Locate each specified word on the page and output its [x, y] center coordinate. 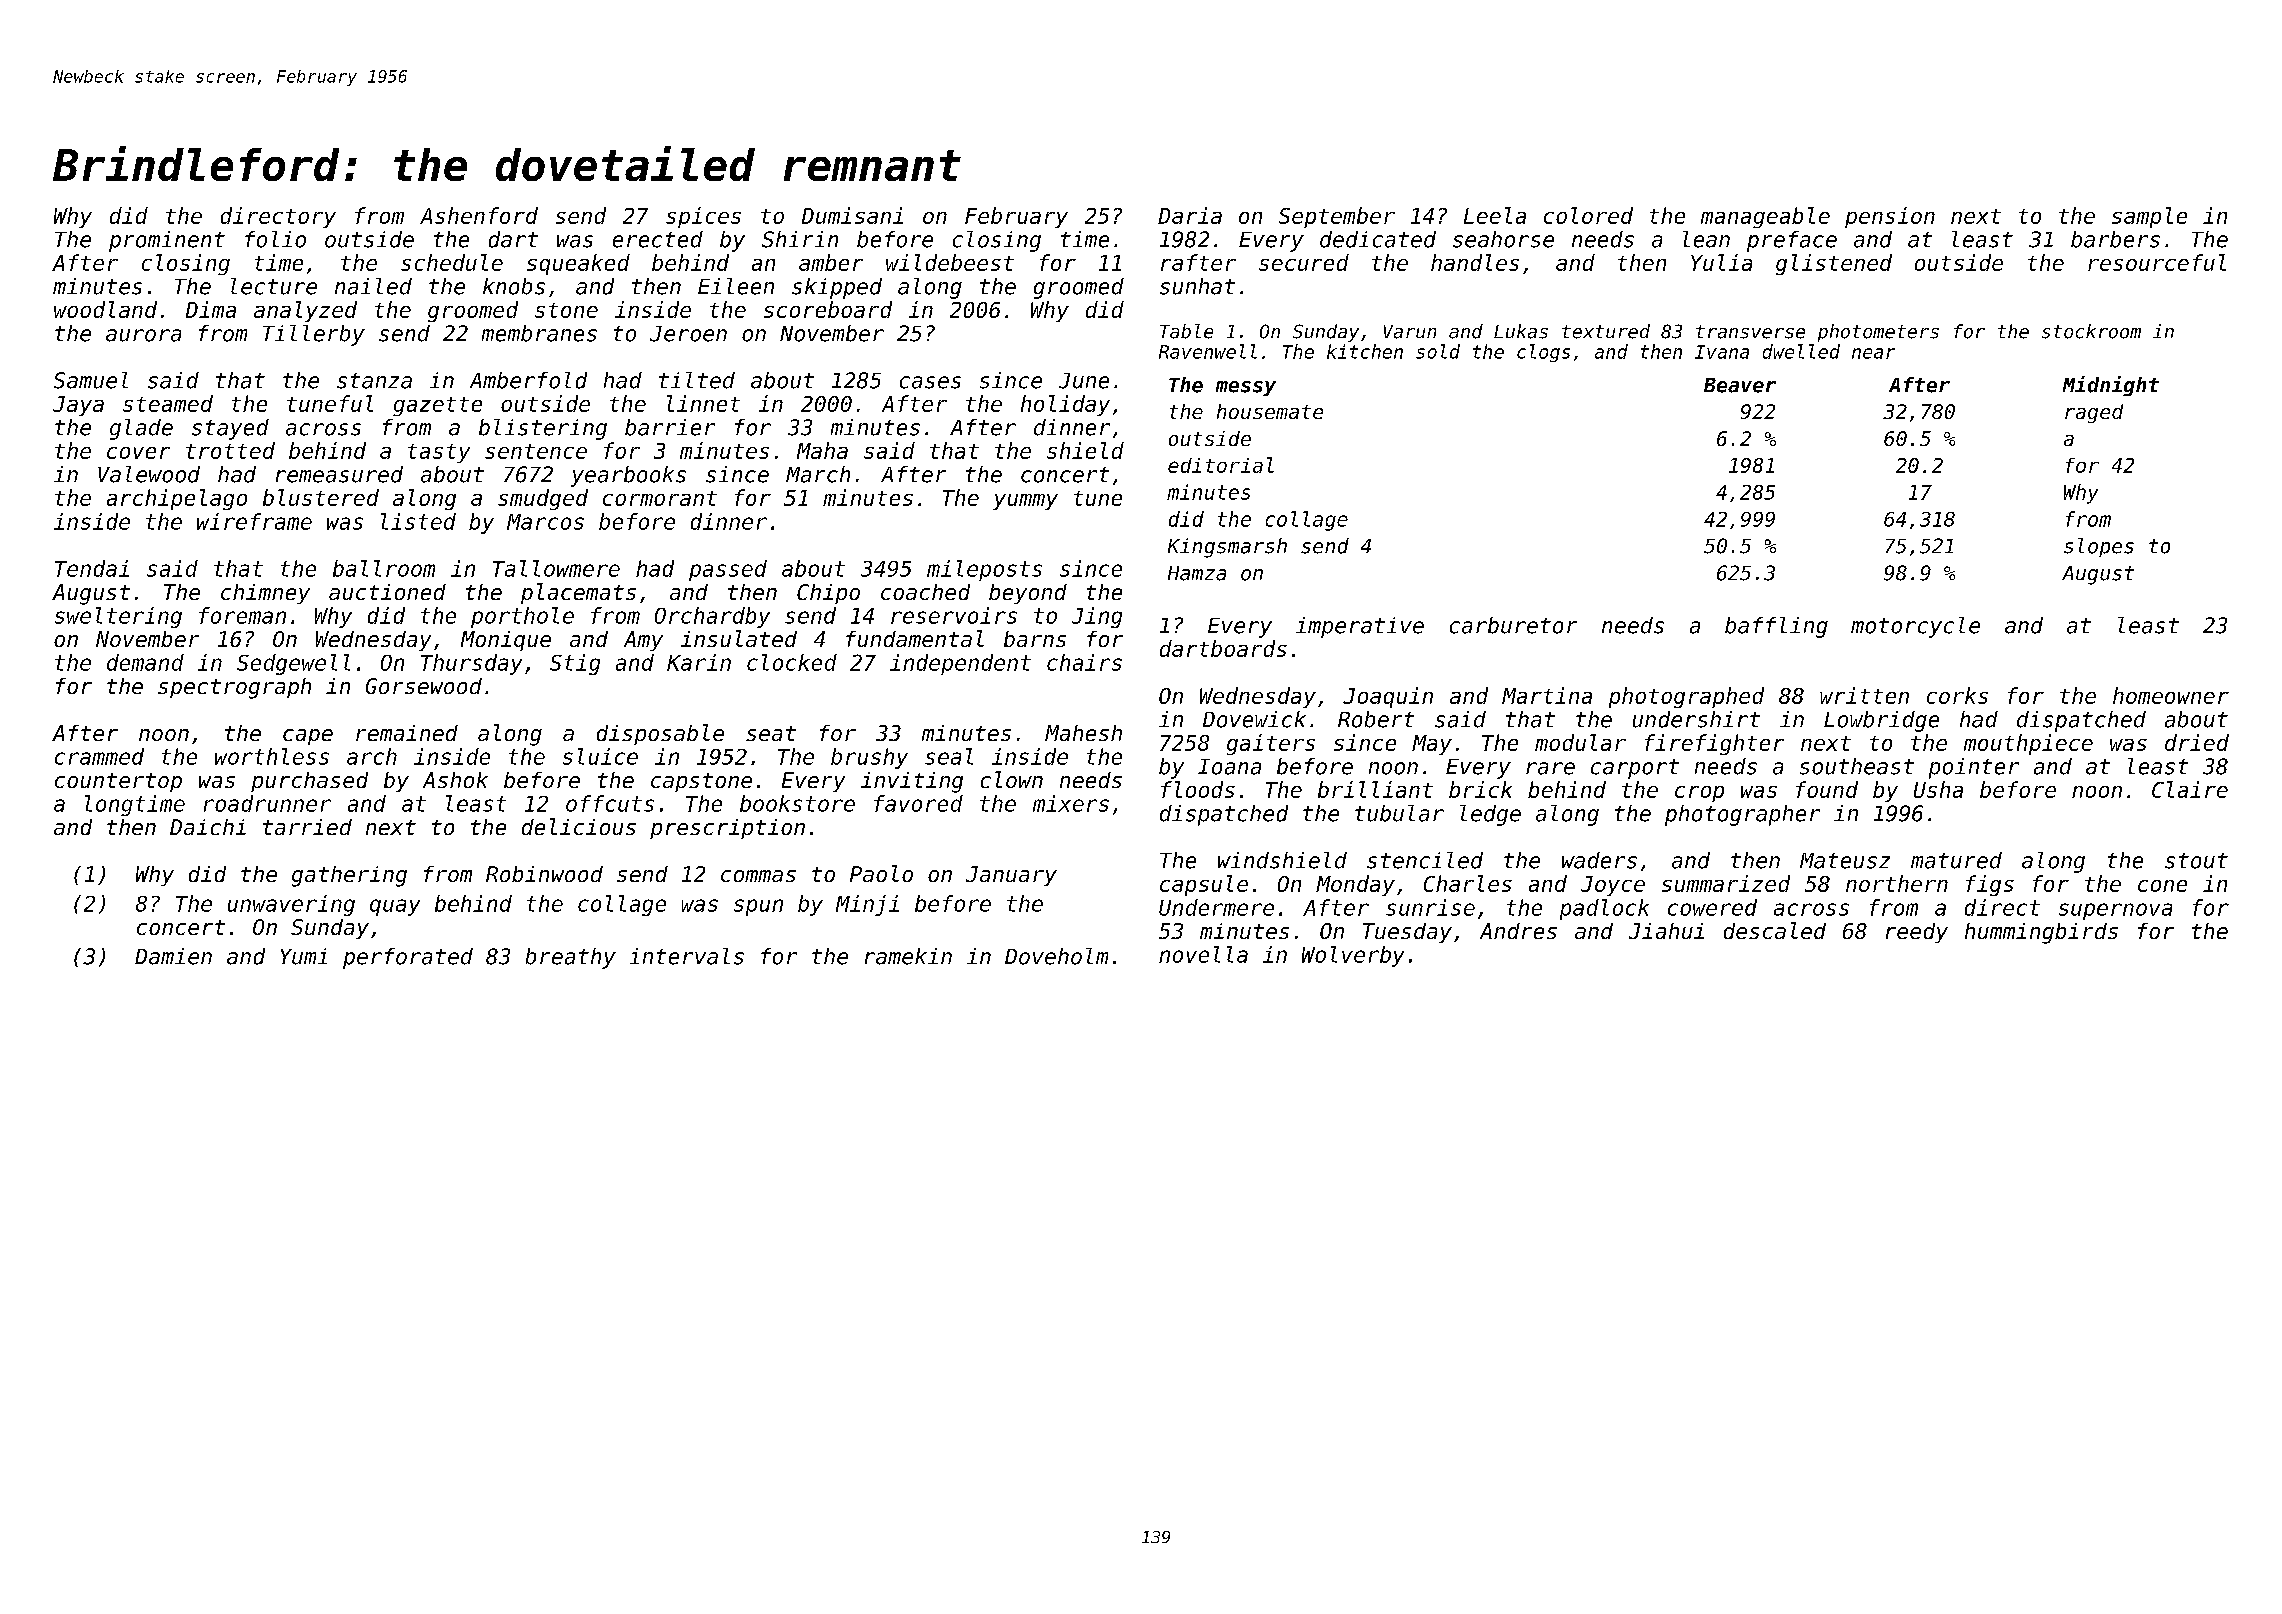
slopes [2099, 547]
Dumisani [852, 215]
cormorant [660, 498]
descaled [1775, 930]
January [1011, 876]
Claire [2190, 789]
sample [2149, 217]
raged [2094, 413]
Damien [173, 956]
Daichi [208, 827]
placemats [578, 593]
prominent [167, 241]
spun [758, 907]
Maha [822, 450]
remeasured [339, 474]
